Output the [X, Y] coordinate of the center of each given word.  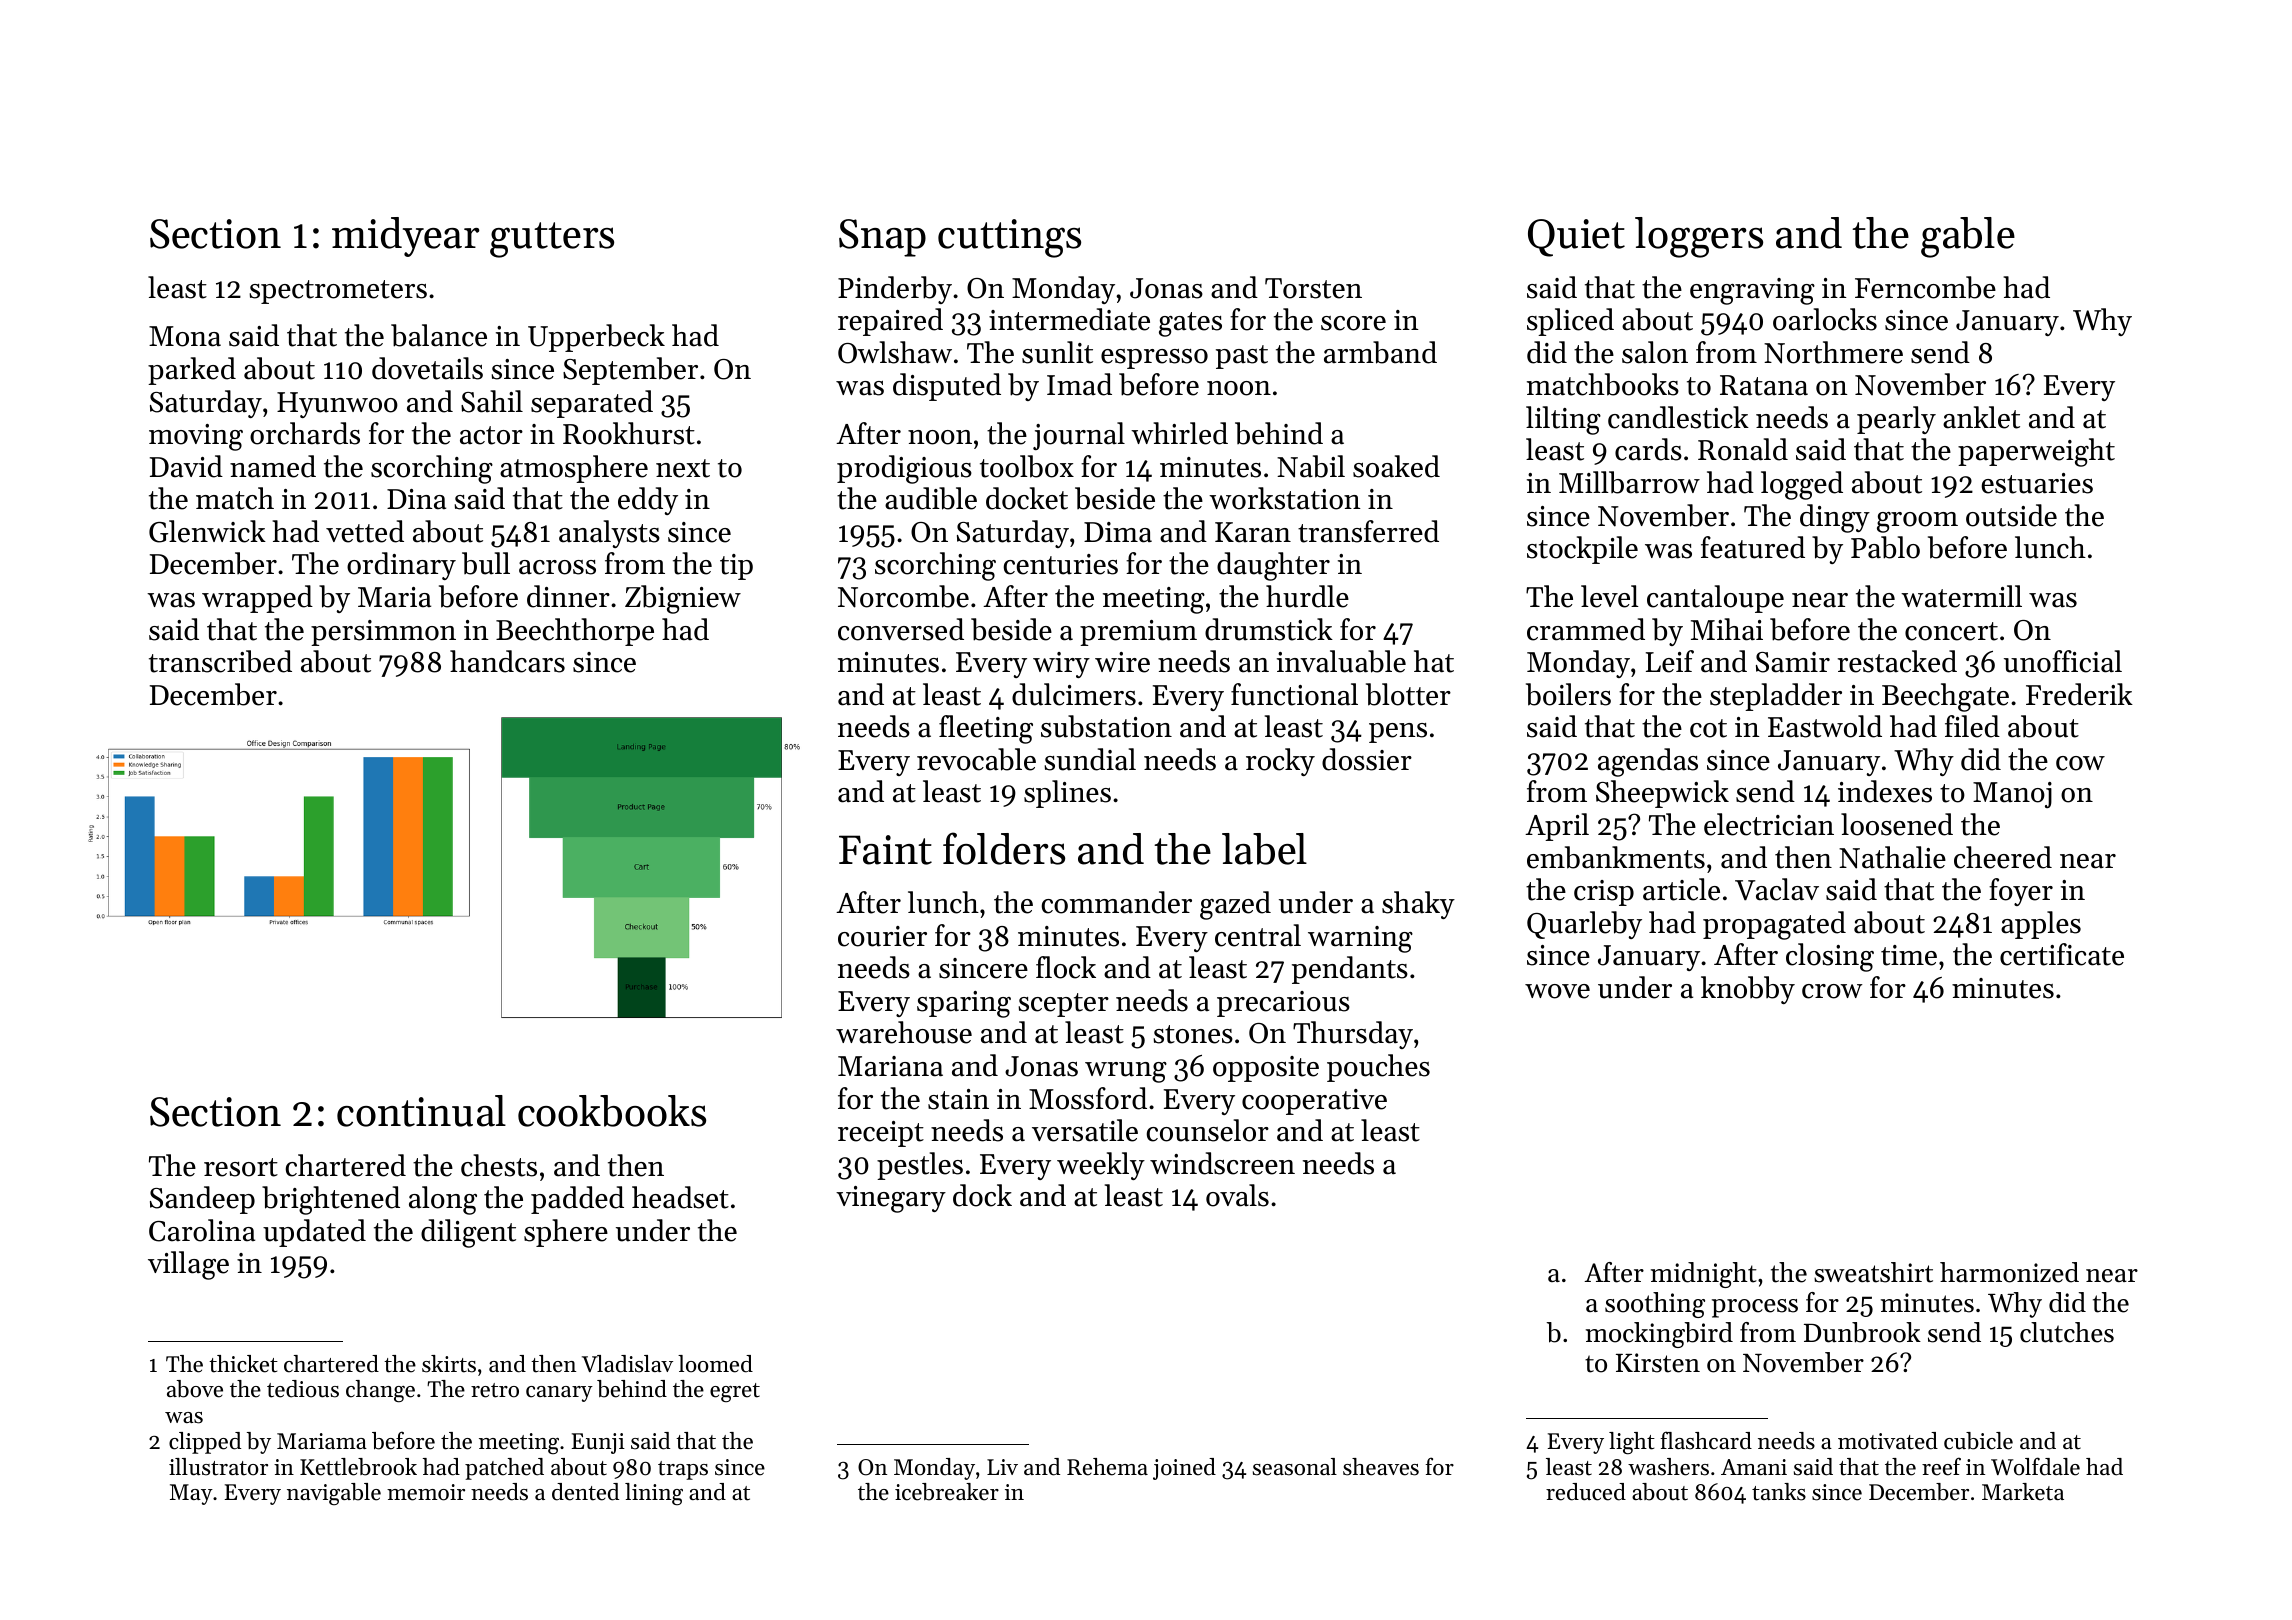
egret [735, 1392]
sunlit [1057, 352]
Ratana [1764, 385]
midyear [406, 237]
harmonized [2009, 1272]
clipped [205, 1443]
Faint [885, 850]
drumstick [1269, 629]
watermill [1961, 596]
